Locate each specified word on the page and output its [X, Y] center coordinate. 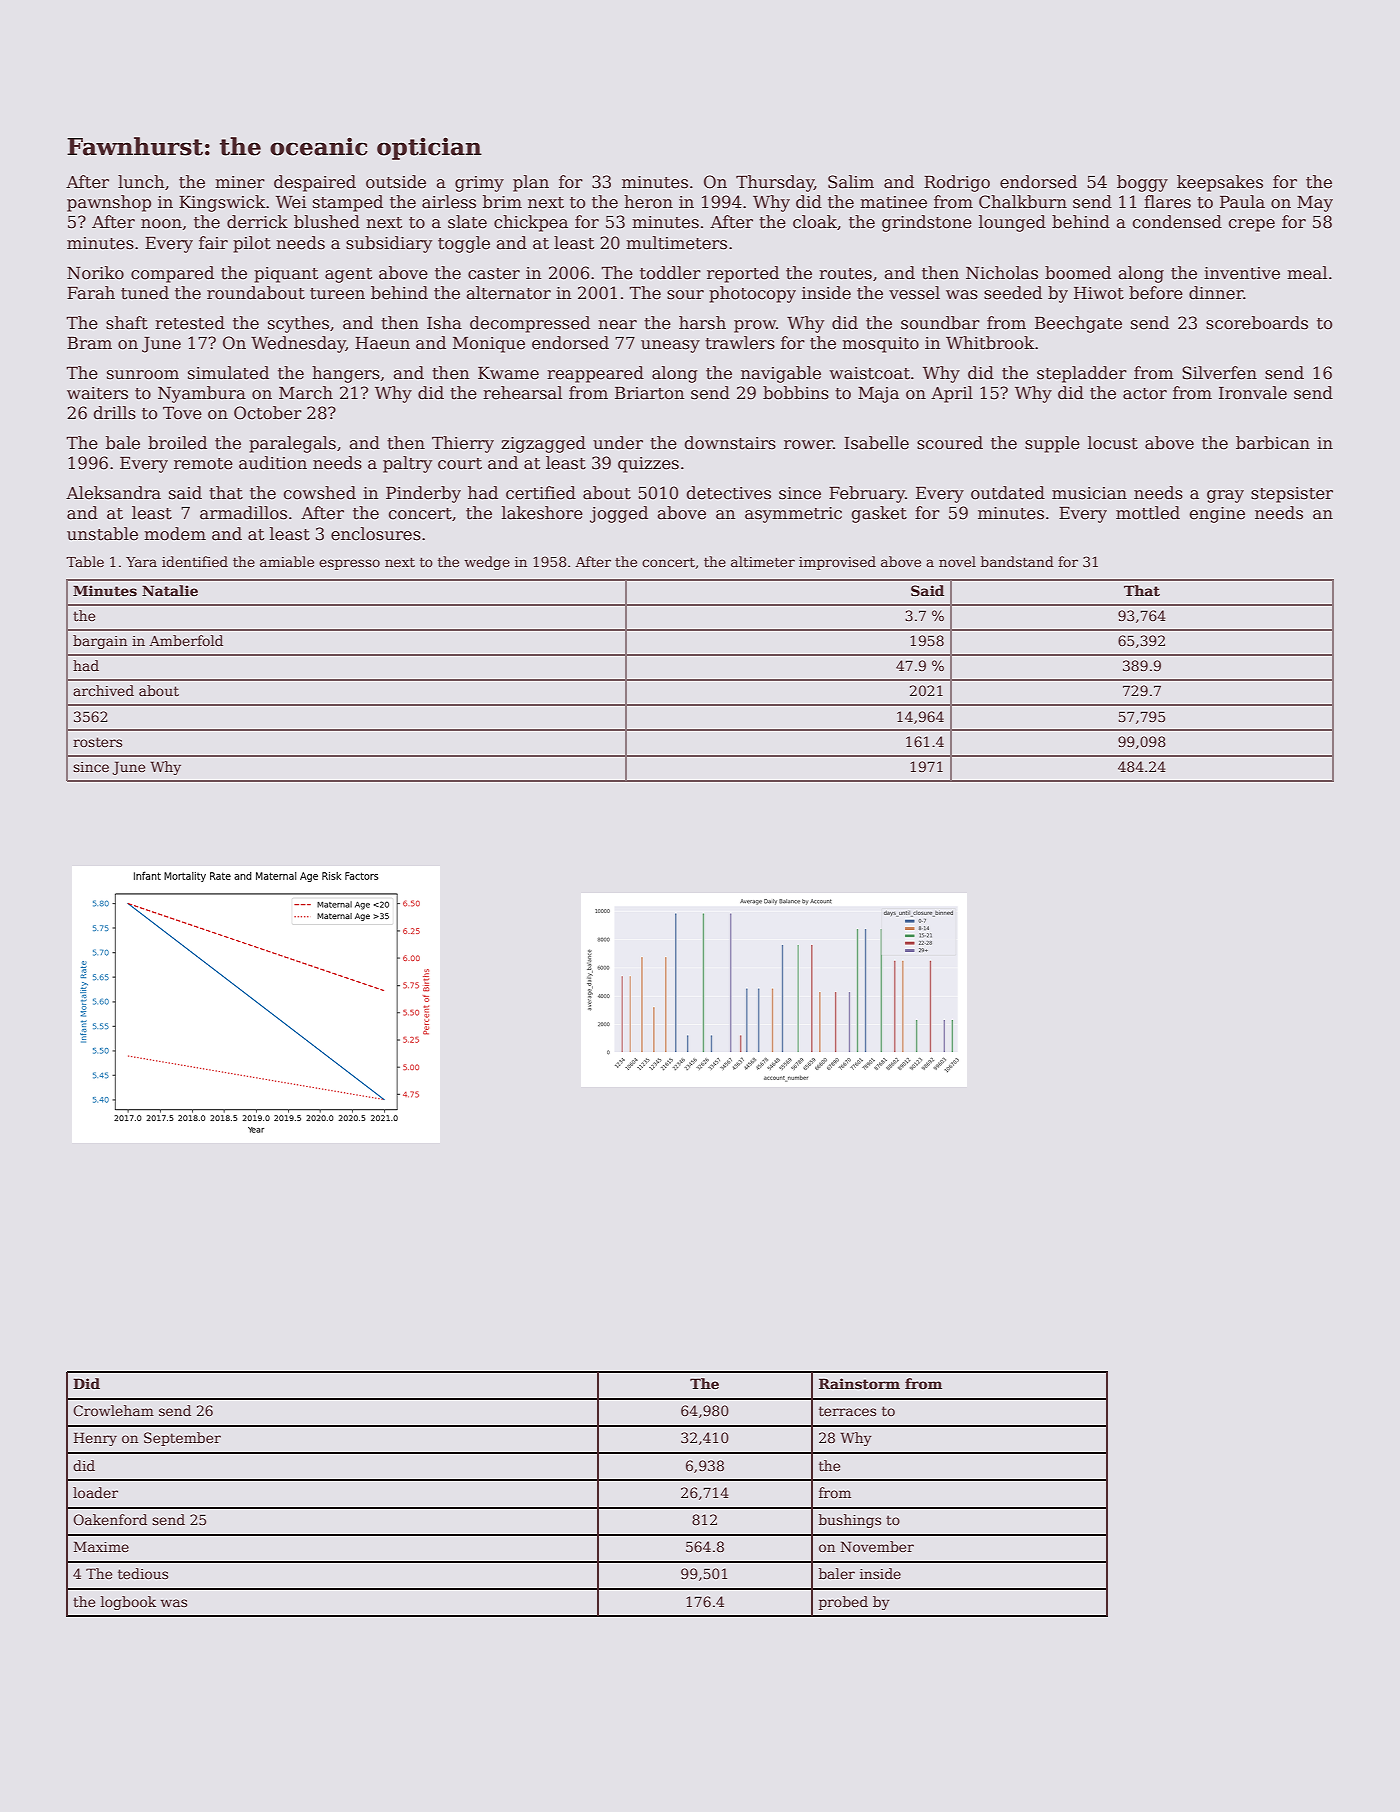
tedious [143, 1573]
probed [843, 1603]
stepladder [1082, 374]
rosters [97, 742]
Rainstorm [859, 1383]
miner [240, 182]
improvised [837, 563]
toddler [670, 273]
